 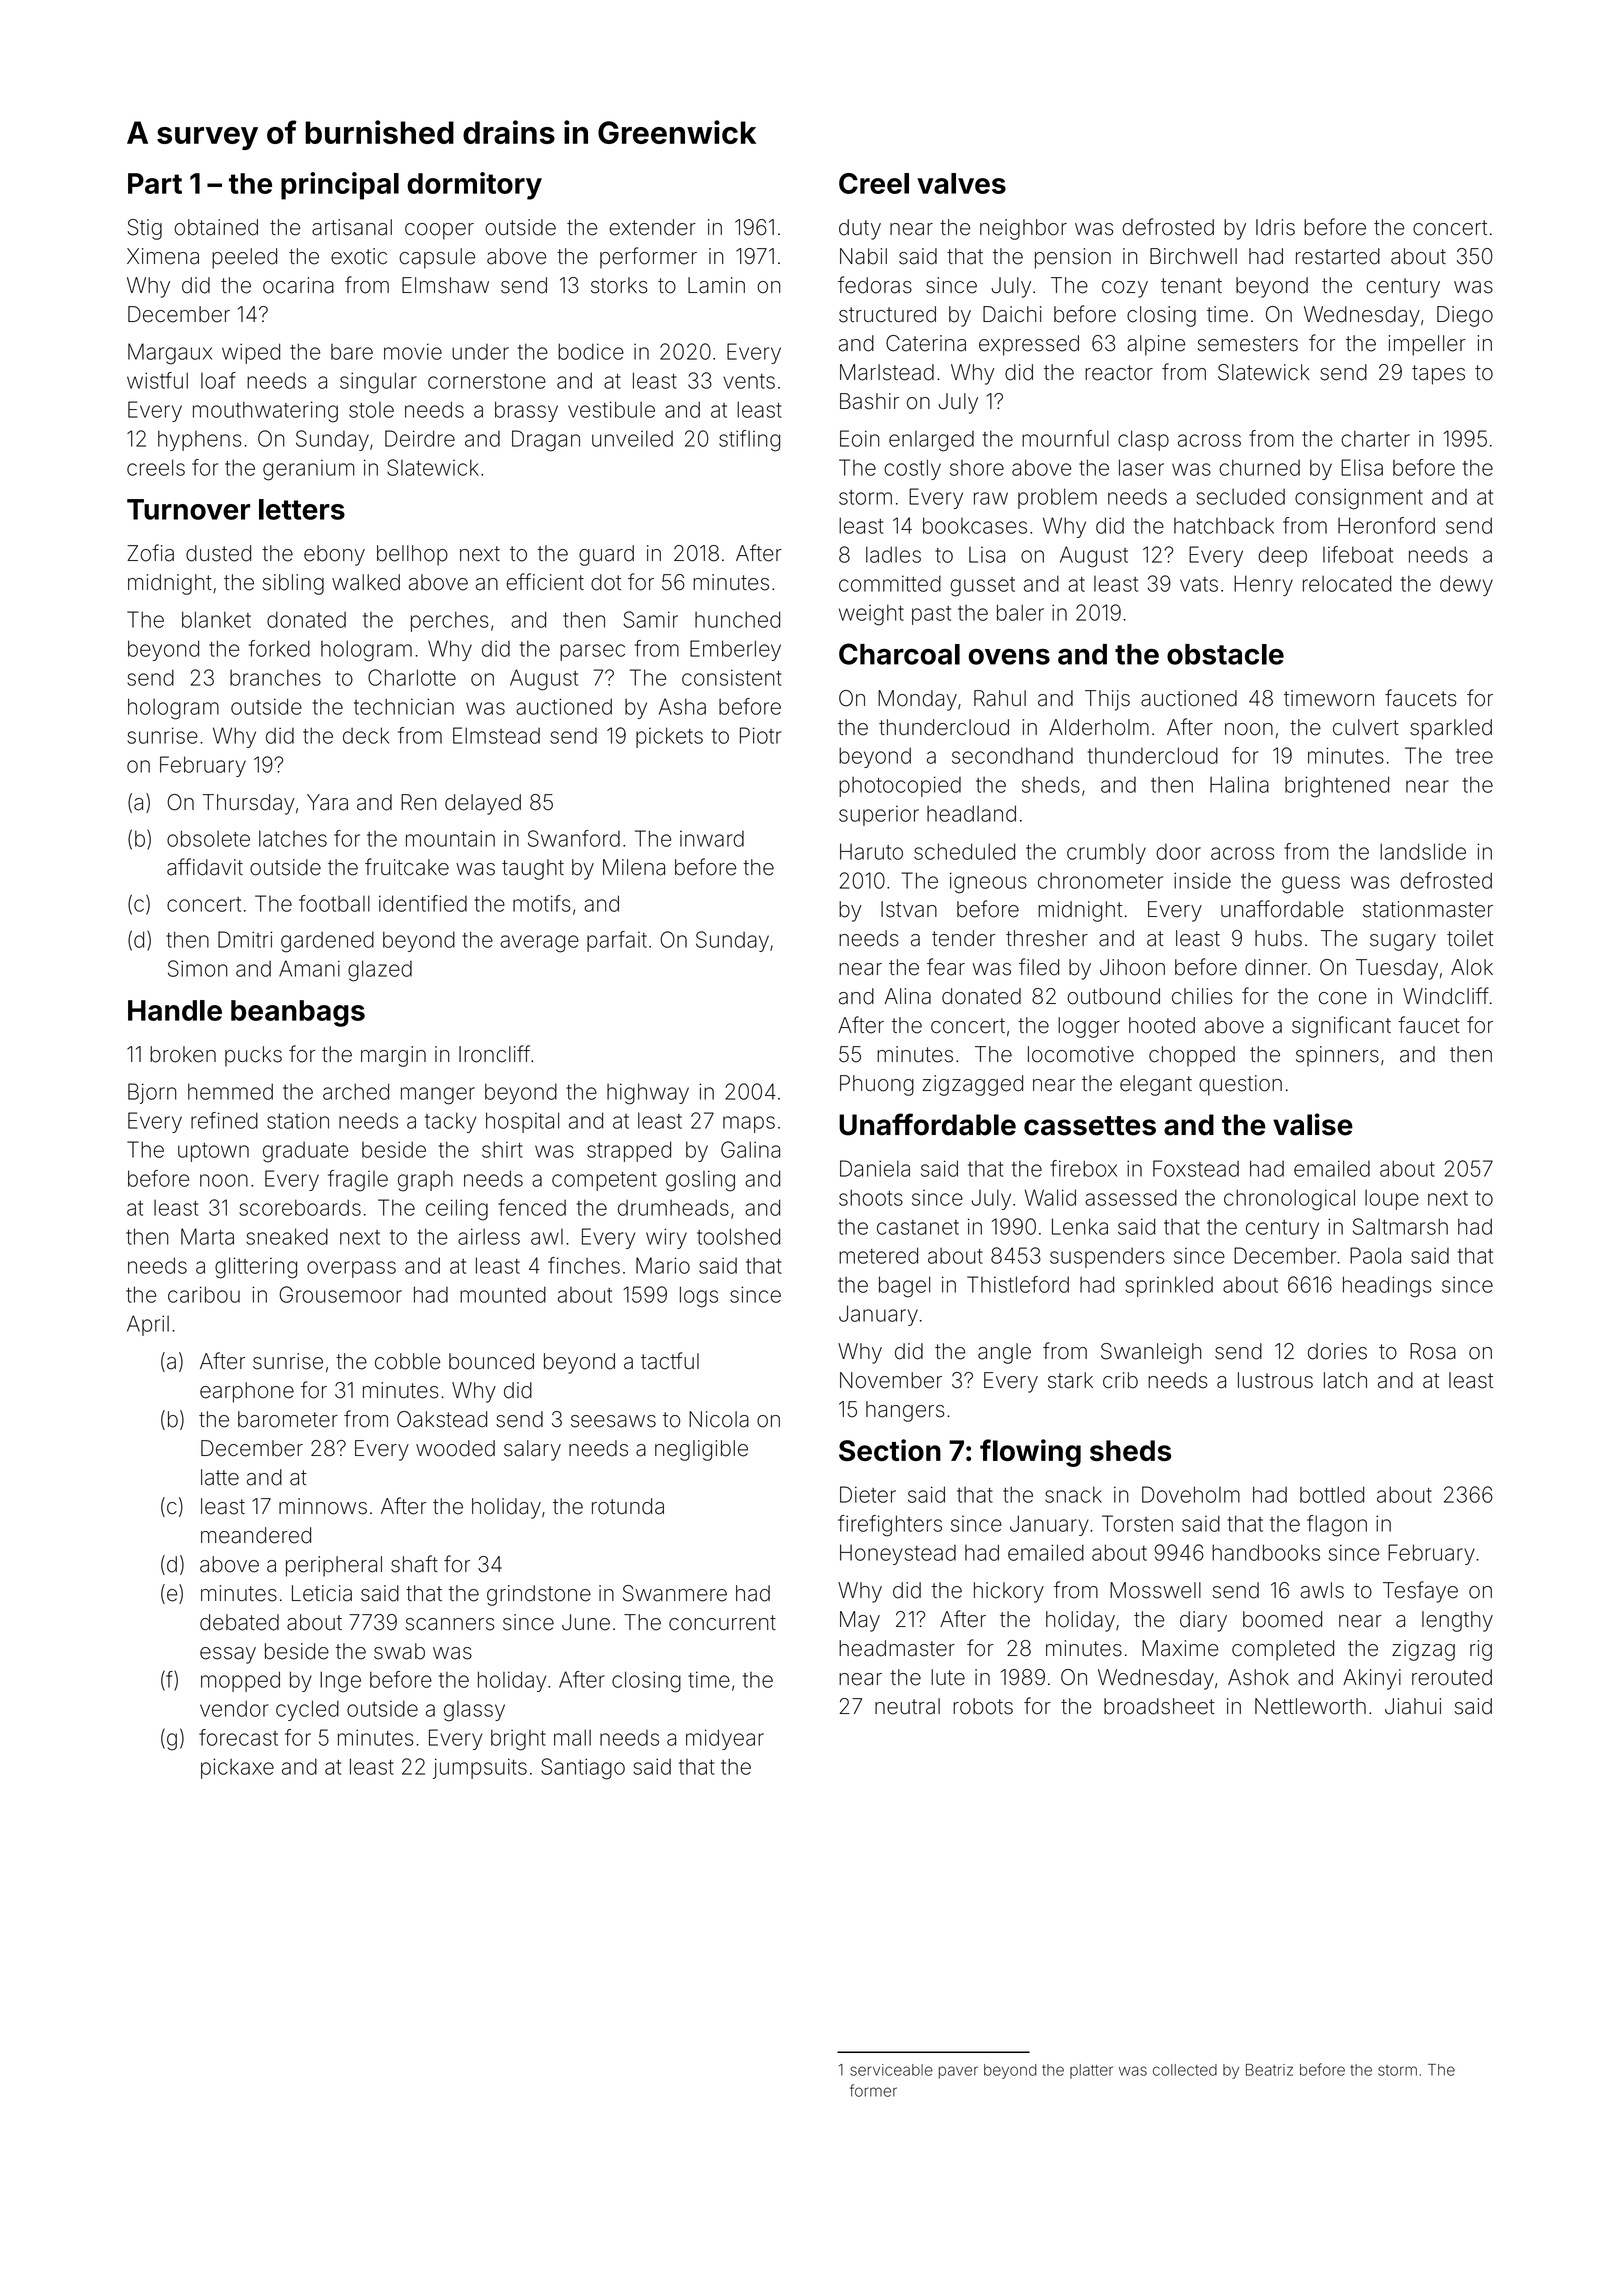 I want to click on guard, so click(x=606, y=555).
